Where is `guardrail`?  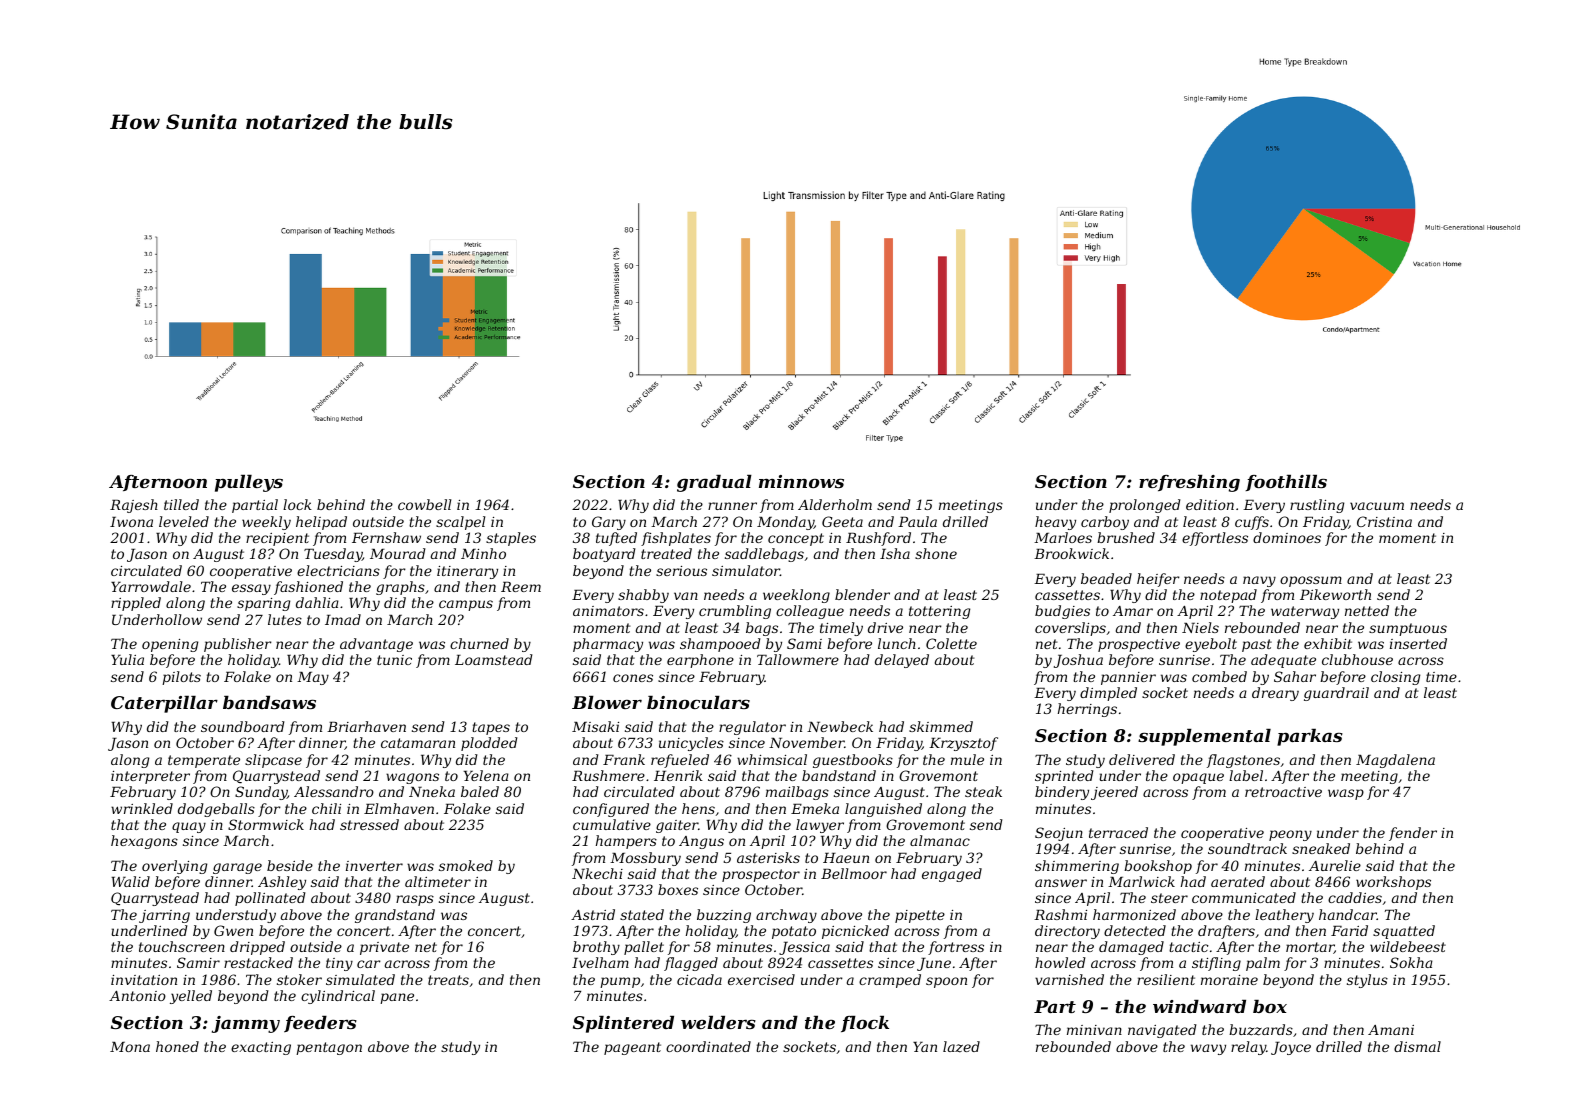
guardrail is located at coordinates (1336, 694).
